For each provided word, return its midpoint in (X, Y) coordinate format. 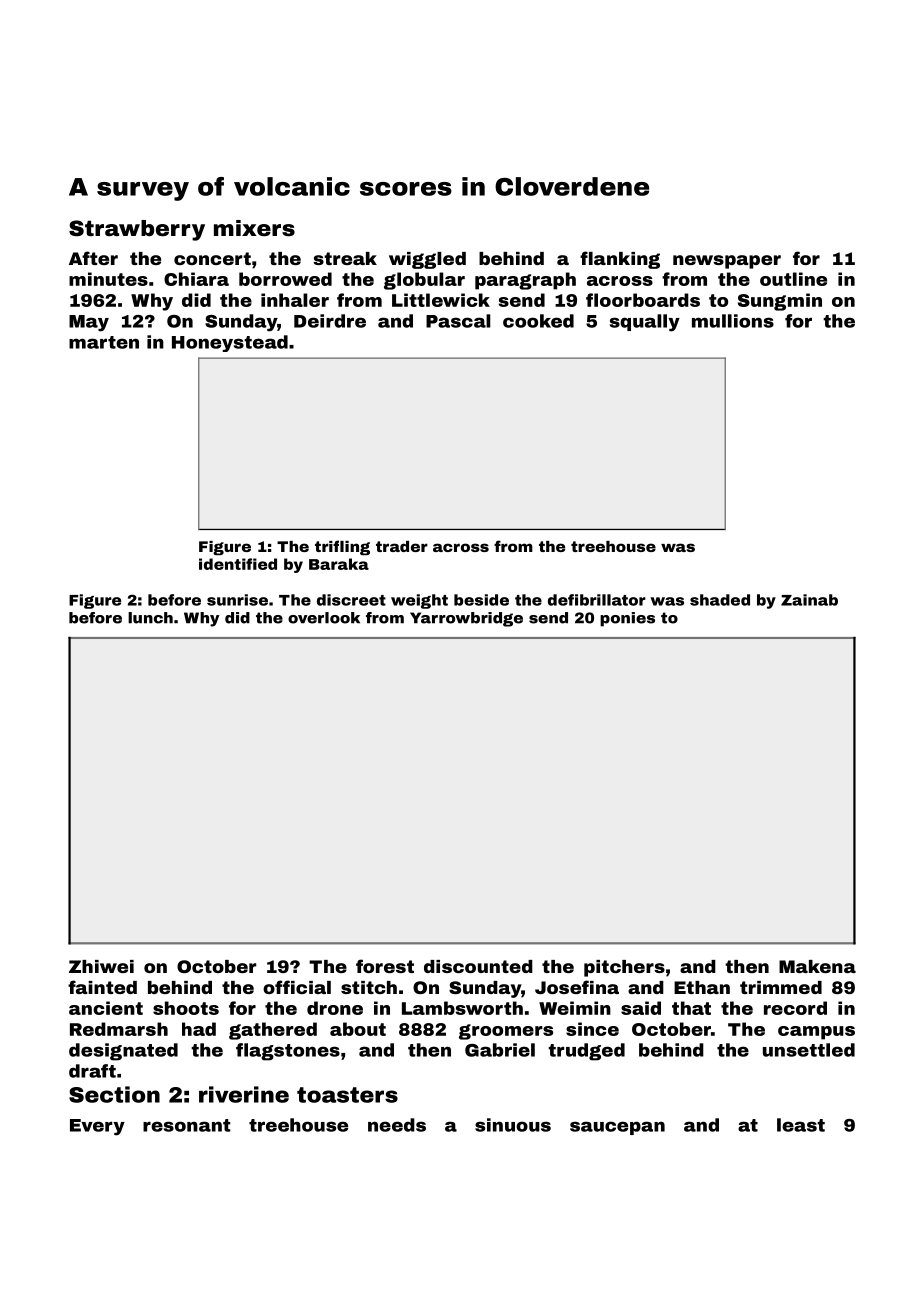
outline (793, 279)
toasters (347, 1095)
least (801, 1125)
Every (97, 1127)
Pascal (458, 321)
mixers (254, 228)
